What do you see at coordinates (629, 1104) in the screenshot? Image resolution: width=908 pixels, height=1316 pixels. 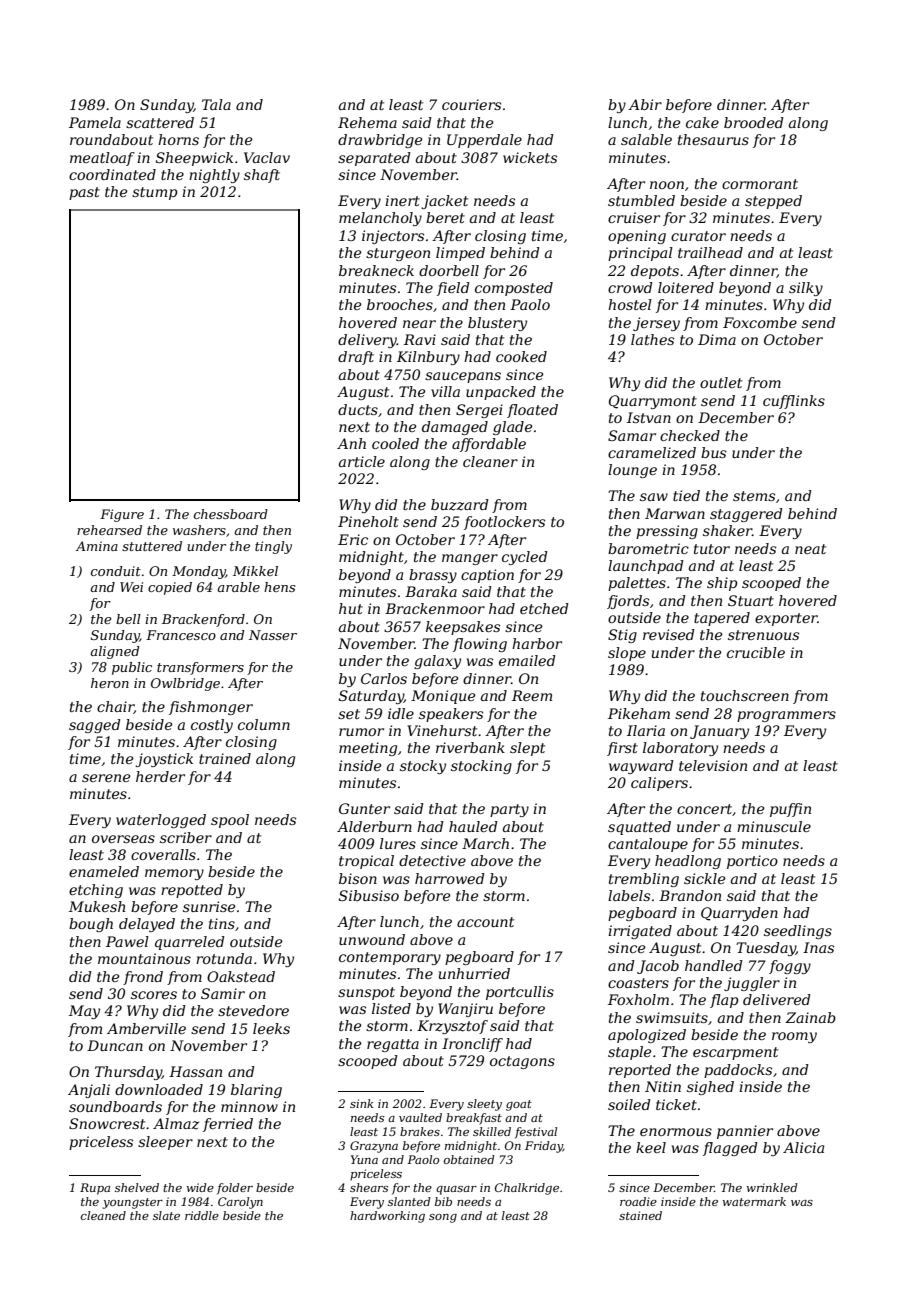 I see `soiled` at bounding box center [629, 1104].
